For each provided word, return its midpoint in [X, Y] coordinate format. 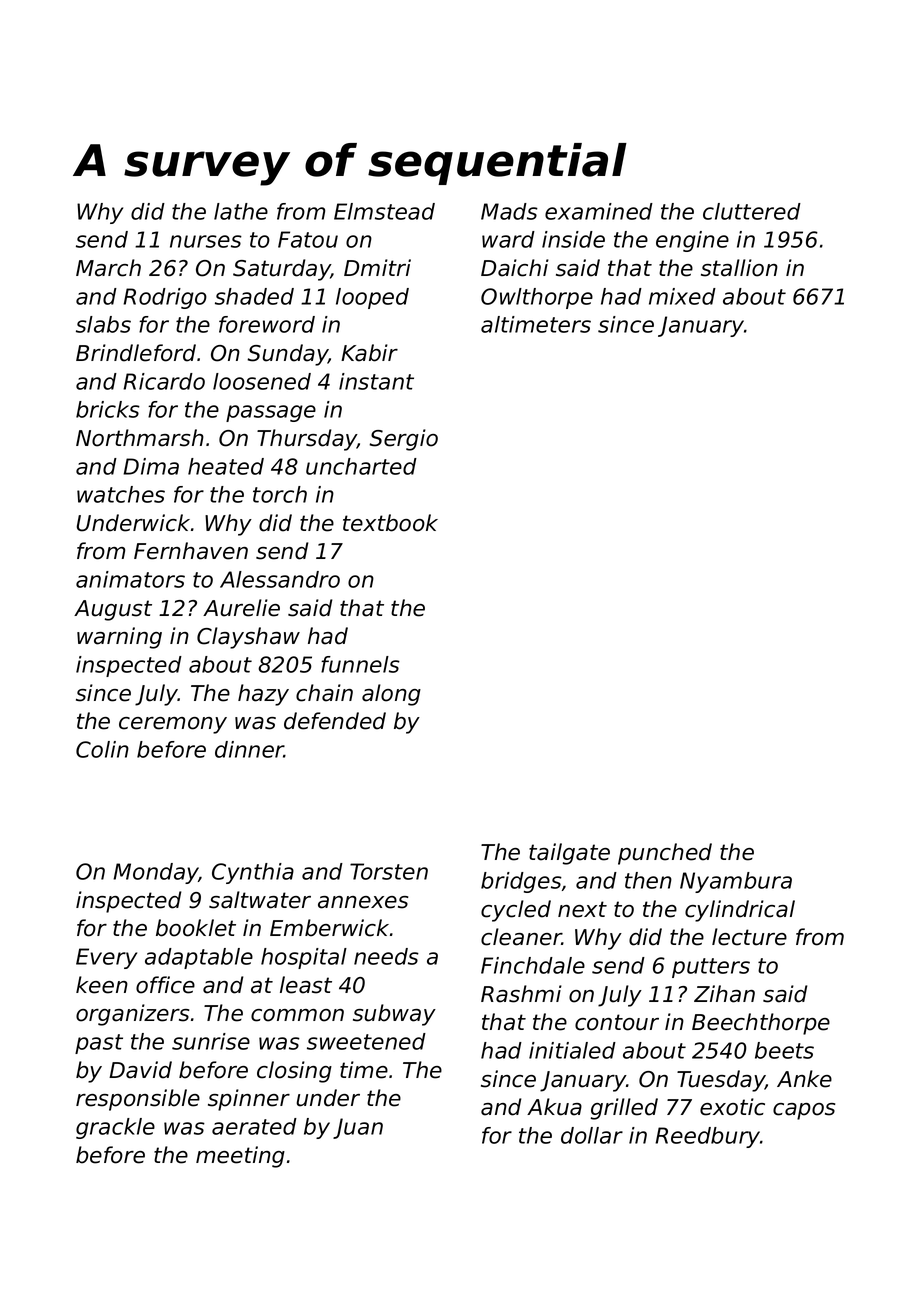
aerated [254, 1126]
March [108, 268]
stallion [739, 268]
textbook [390, 523]
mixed [682, 296]
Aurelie [241, 608]
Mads [509, 211]
